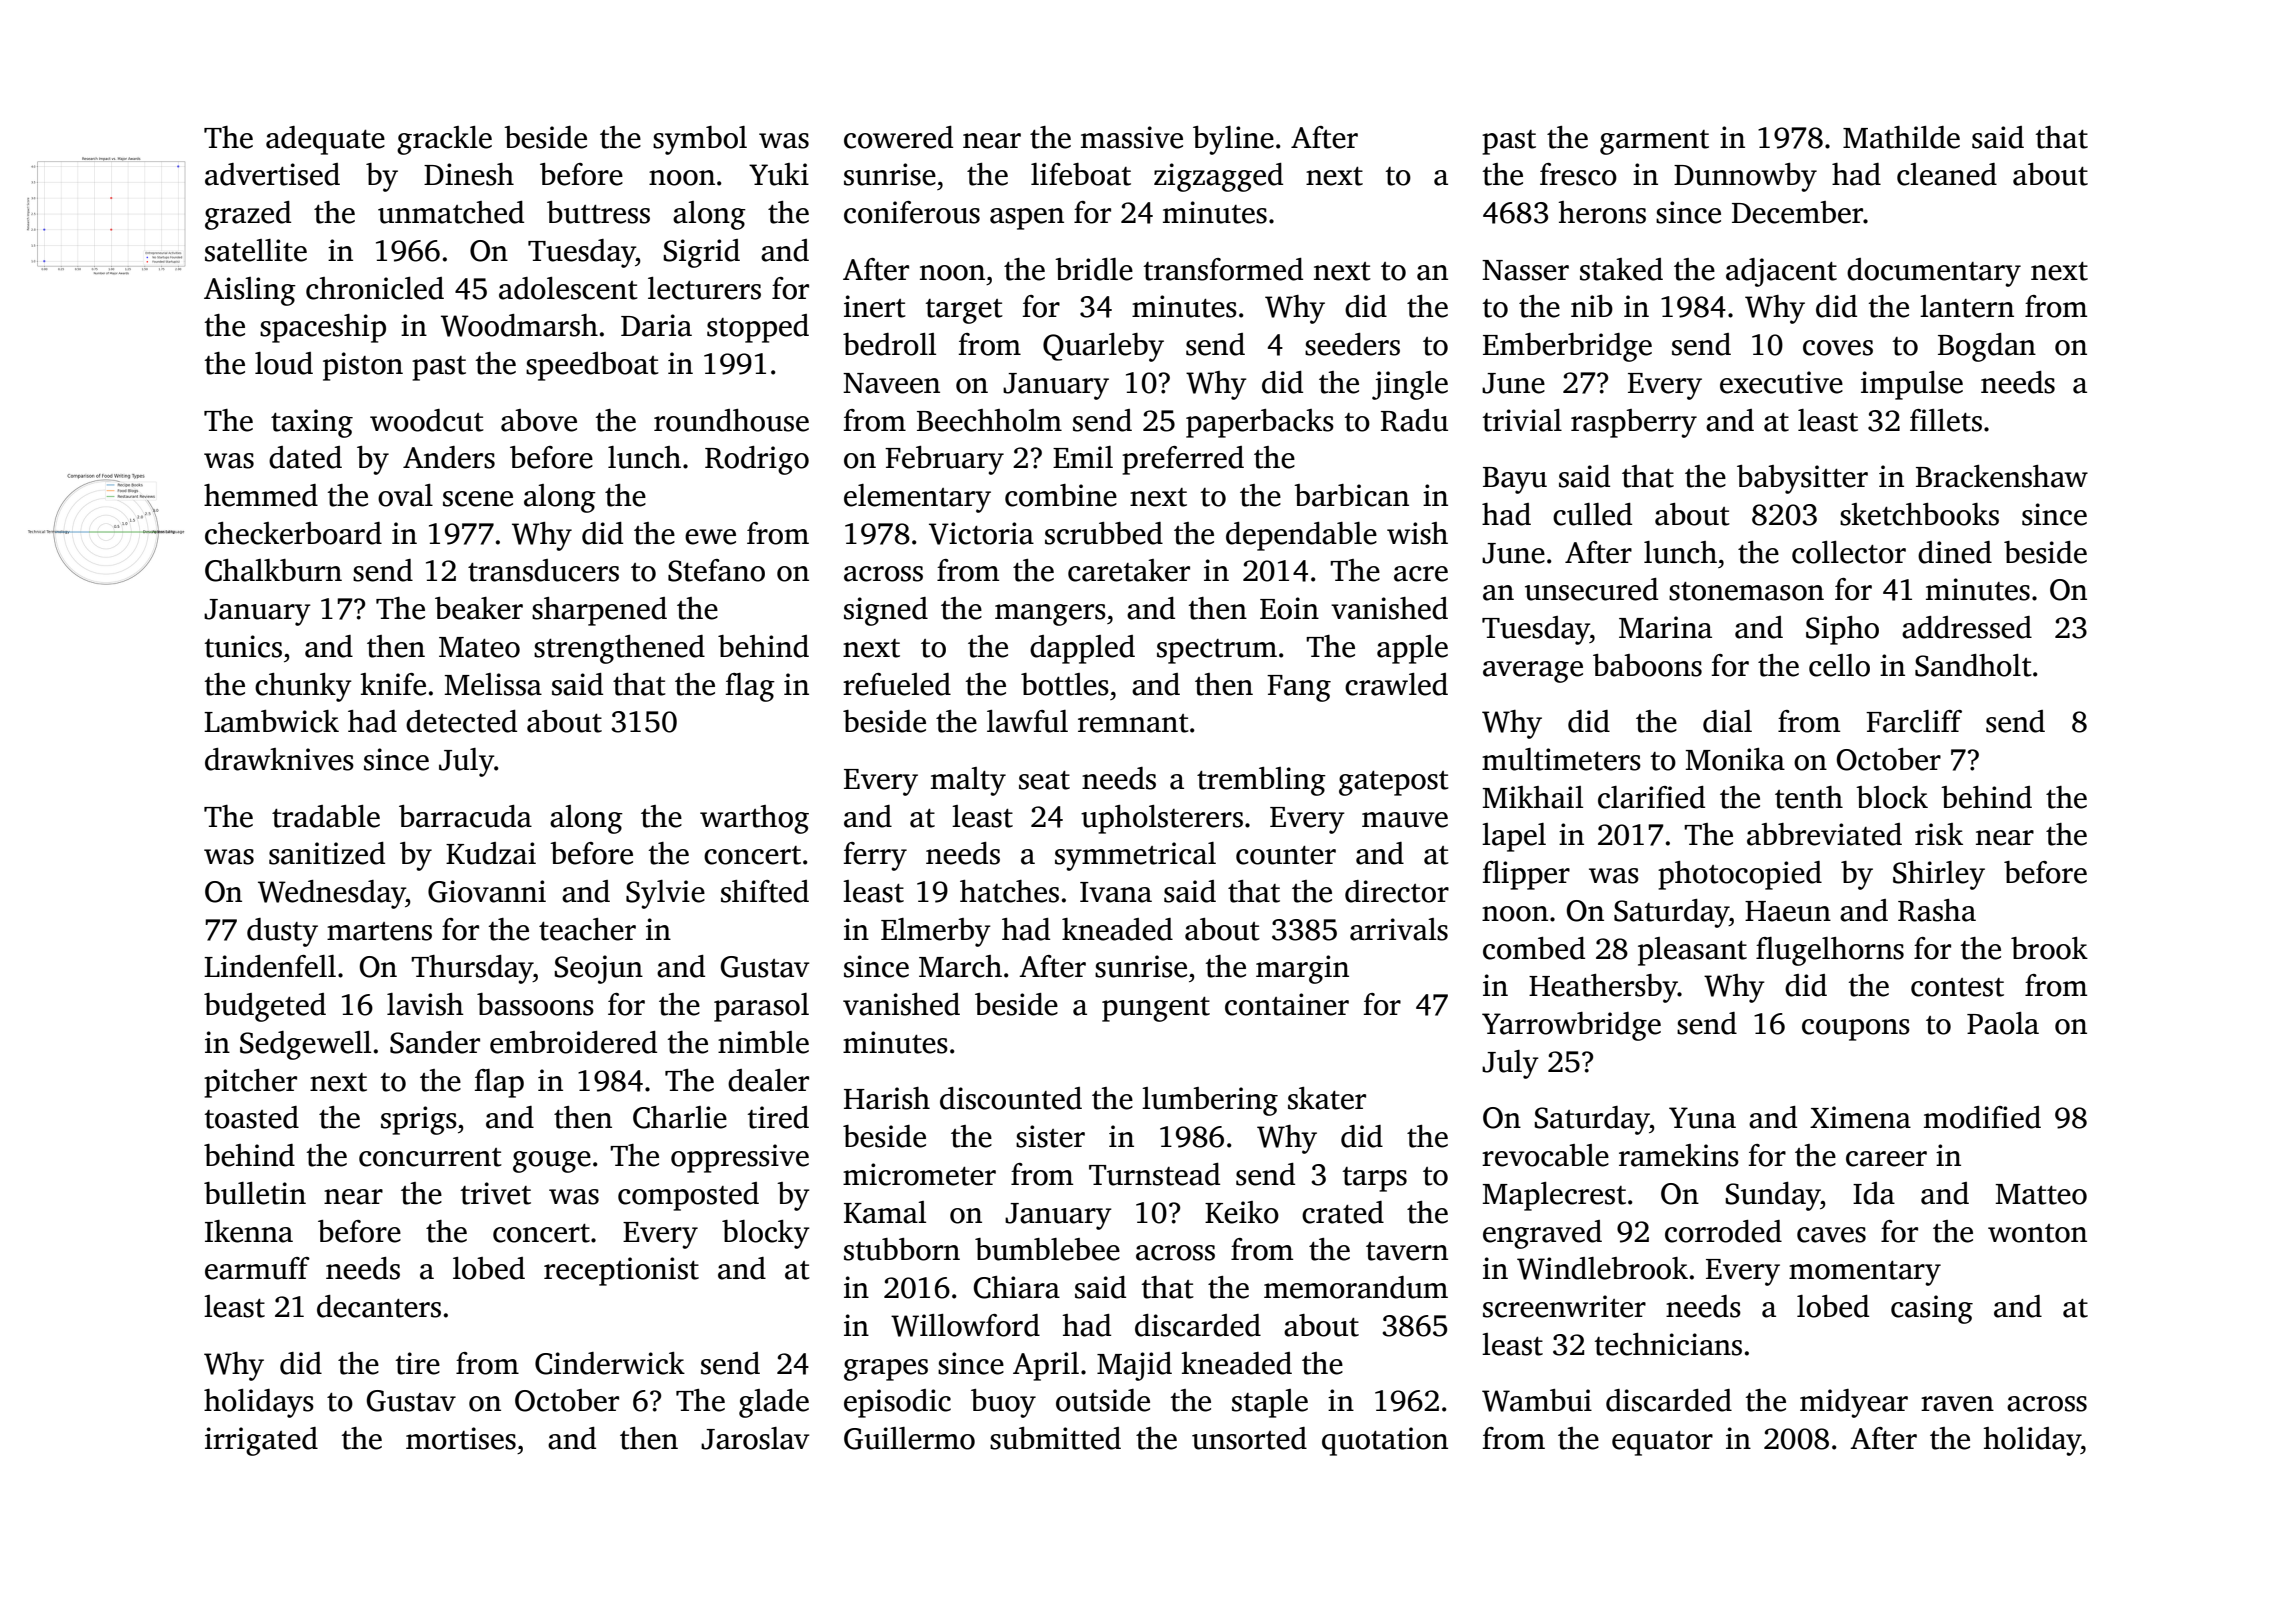  Describe the element at coordinates (1302, 969) in the page. I see `margin` at that location.
